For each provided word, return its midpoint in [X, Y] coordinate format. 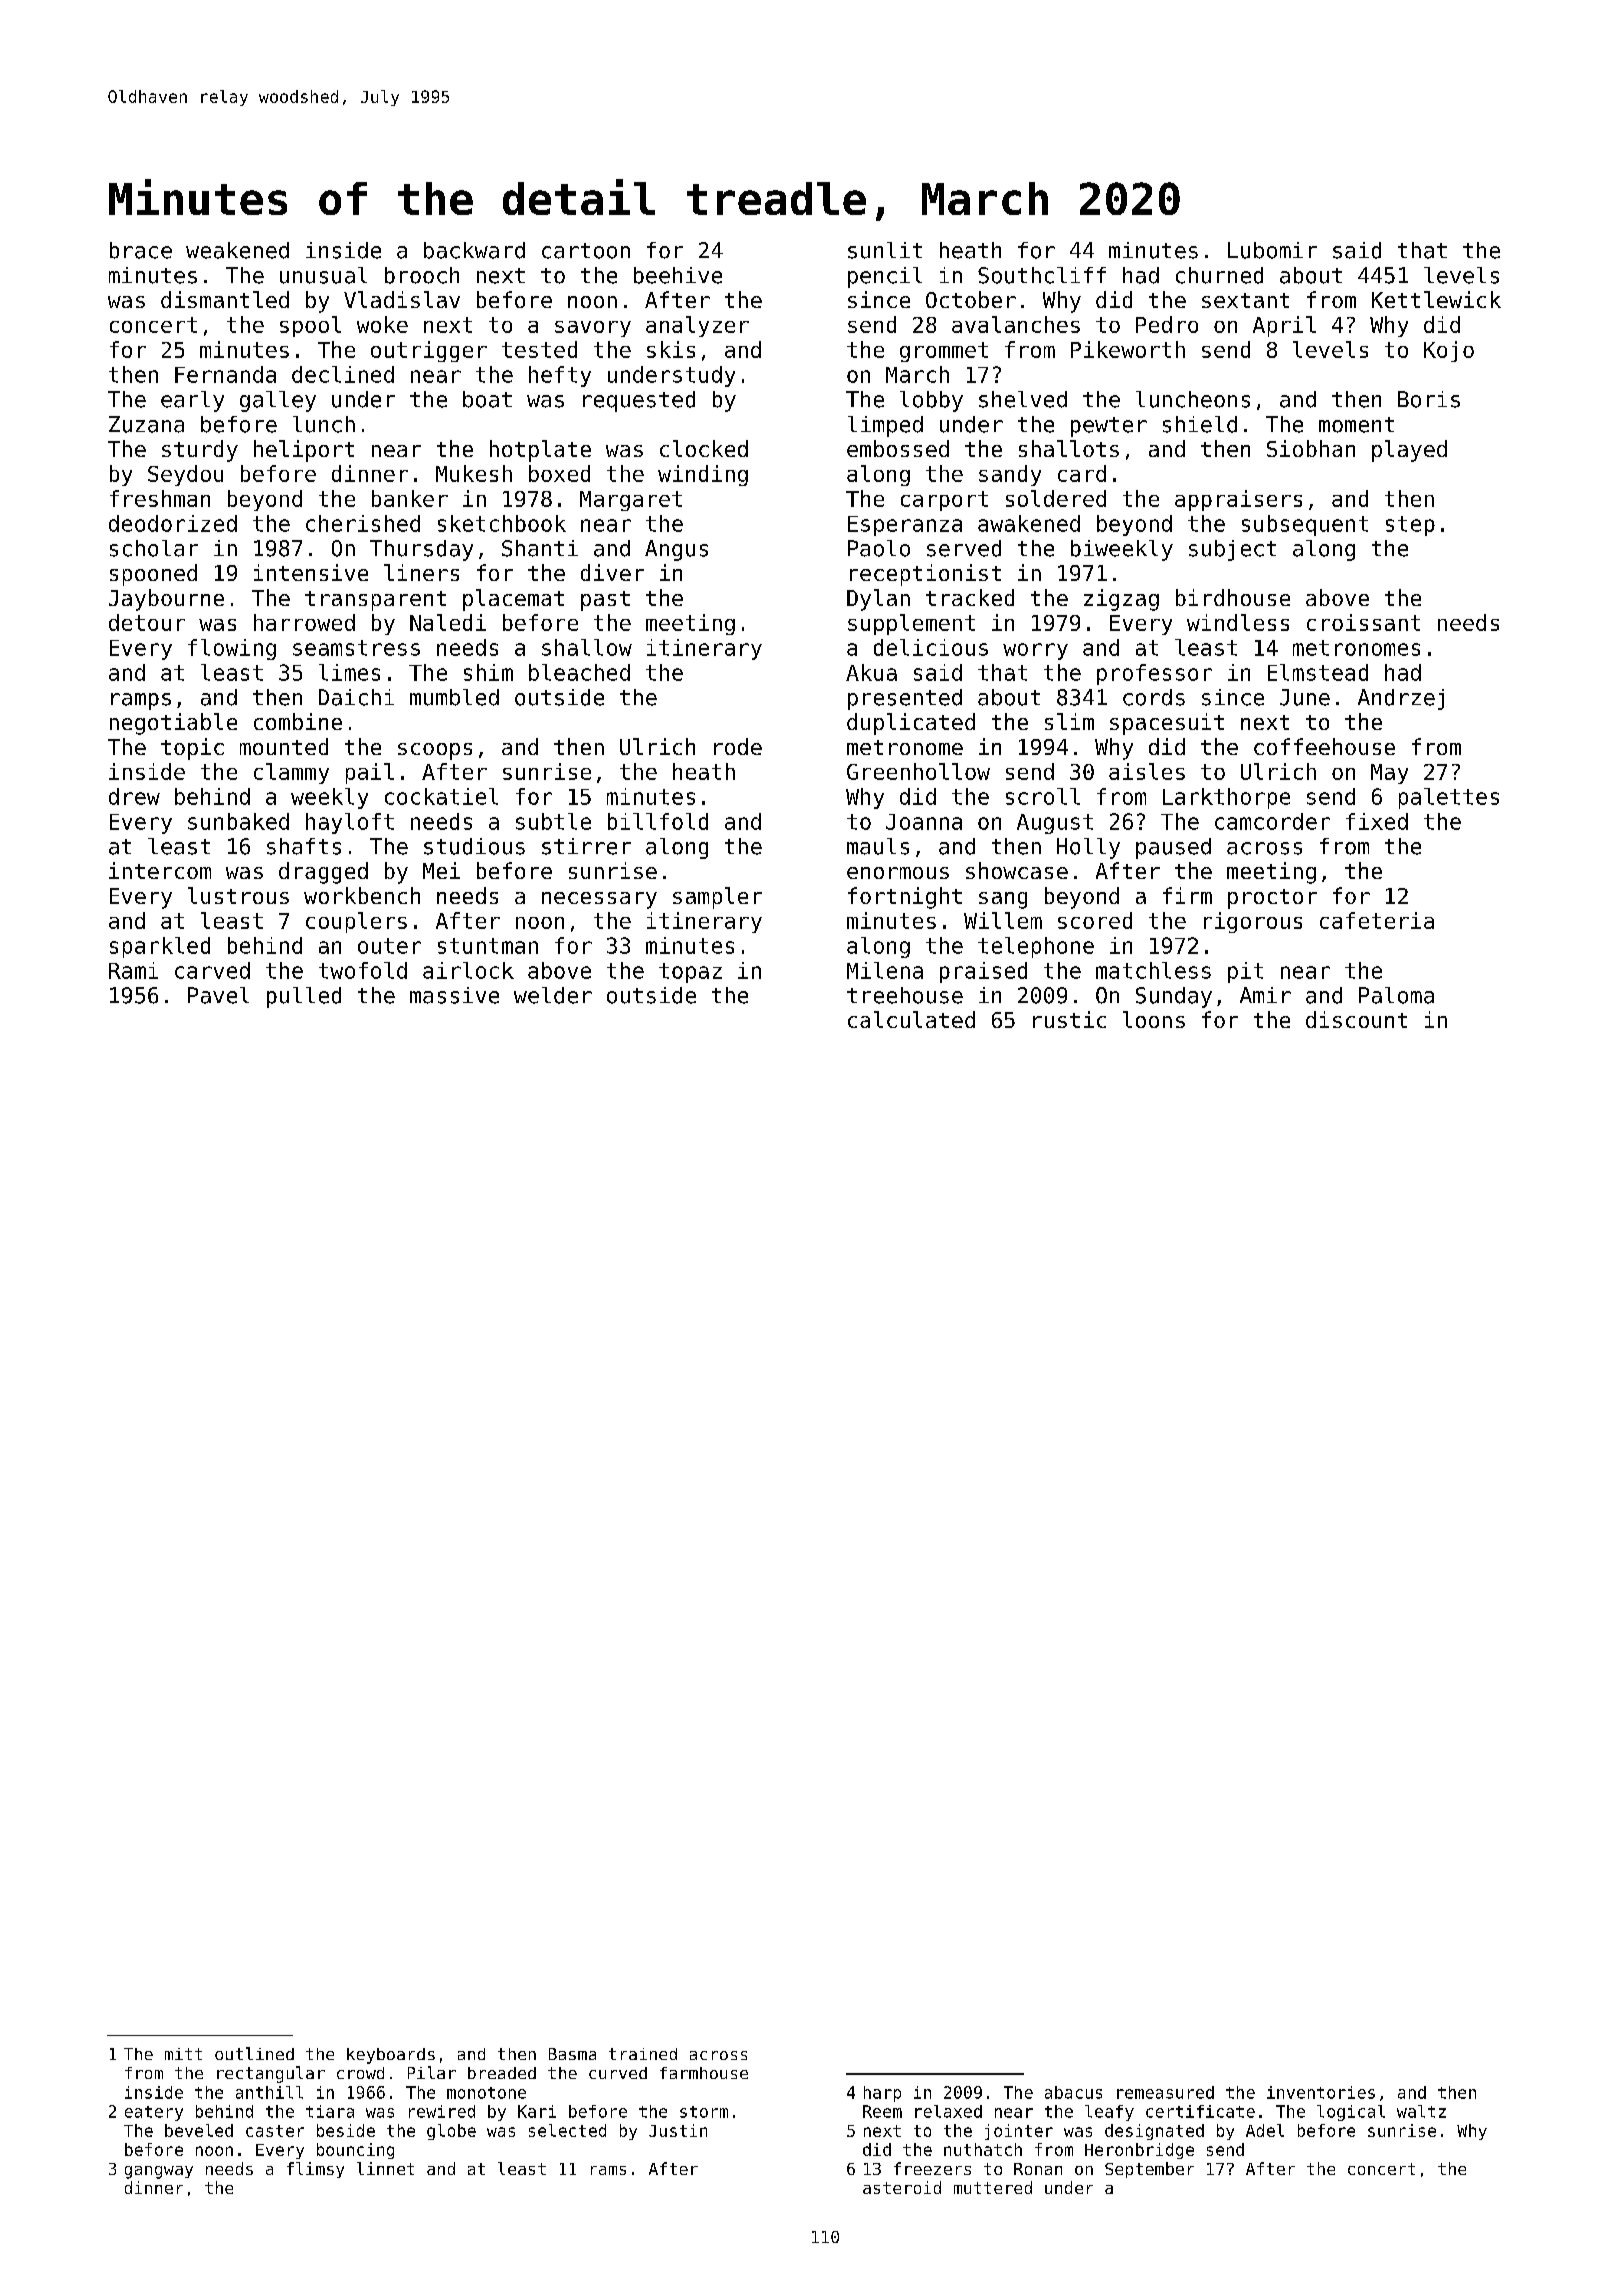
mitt [183, 2054]
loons [1154, 1019]
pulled [304, 997]
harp [882, 2094]
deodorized [173, 523]
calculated [911, 1019]
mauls [878, 846]
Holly [1088, 848]
